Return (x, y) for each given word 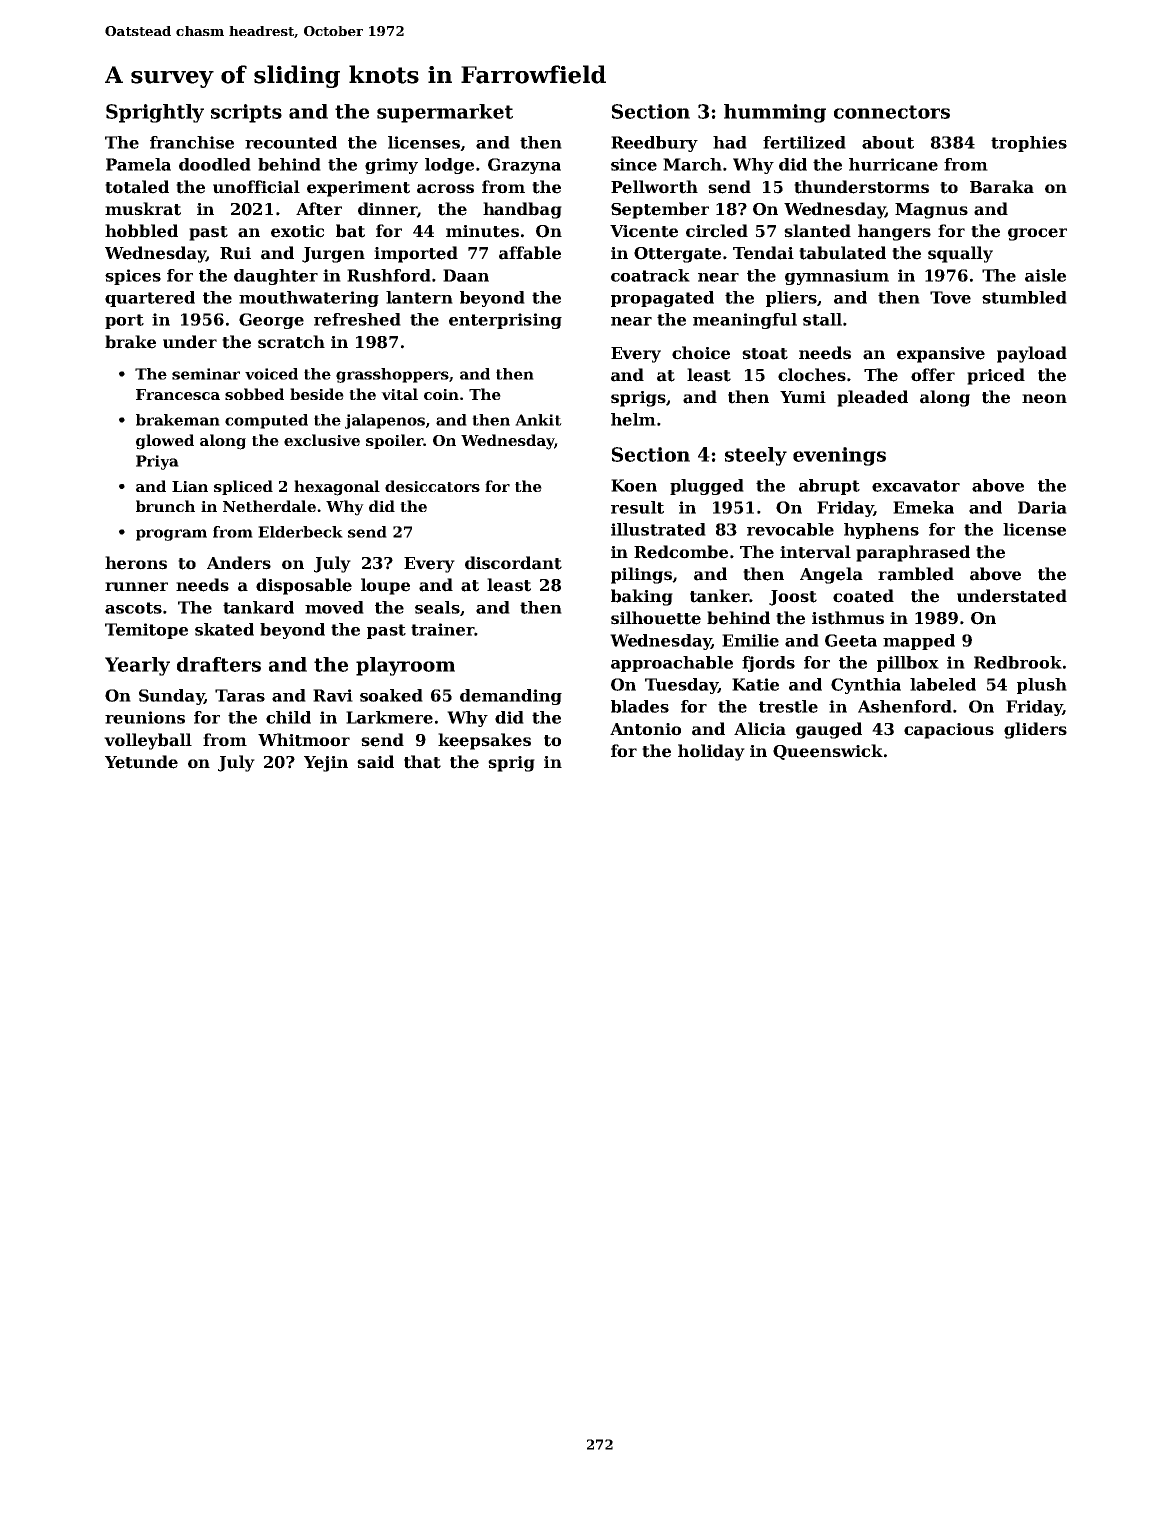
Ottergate (677, 255)
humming (775, 113)
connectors (892, 112)
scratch (291, 342)
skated (224, 629)
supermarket (445, 113)
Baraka (1002, 187)
